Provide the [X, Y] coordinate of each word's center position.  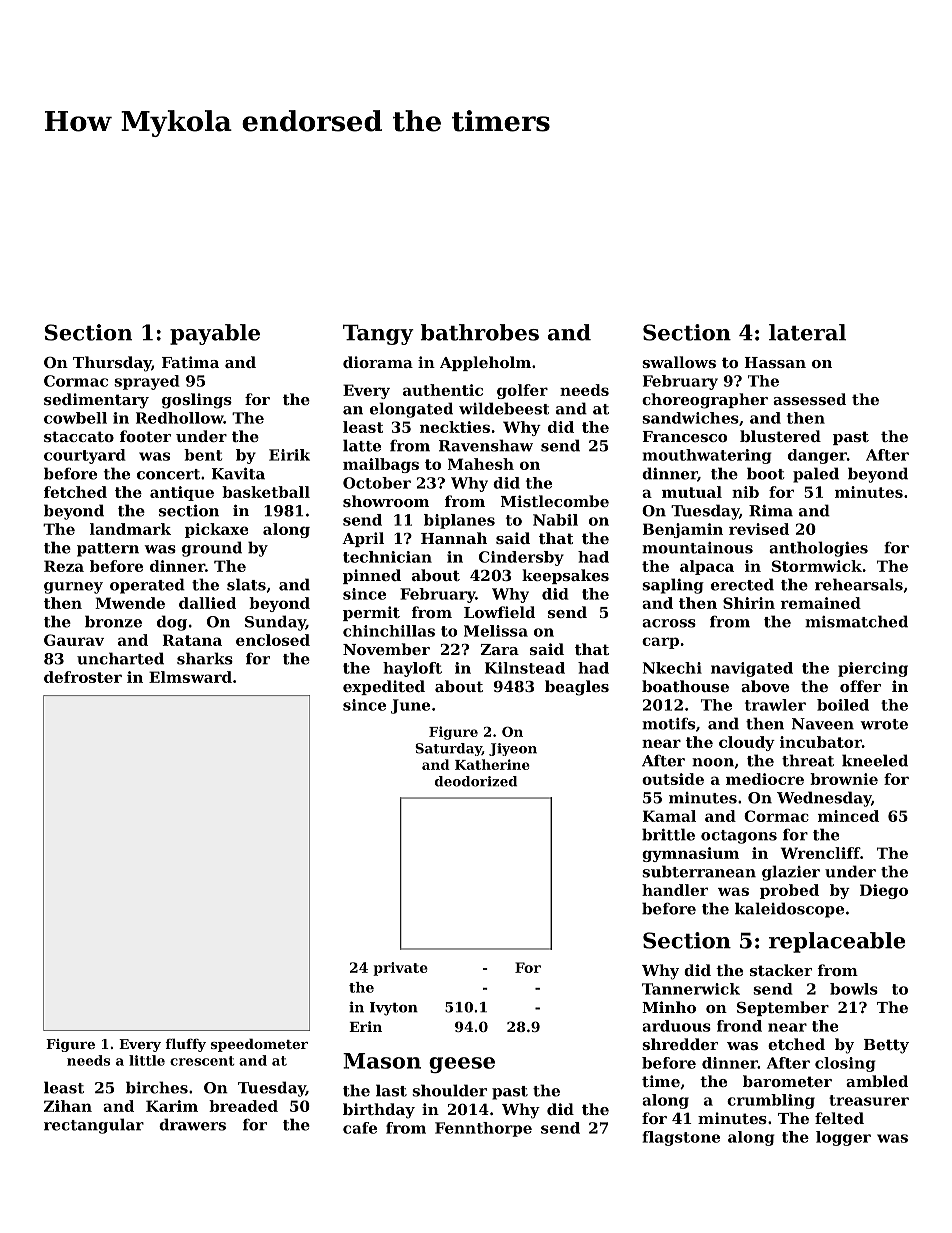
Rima [771, 511]
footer [145, 436]
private [400, 969]
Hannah [454, 538]
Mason [382, 1061]
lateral [807, 332]
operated [147, 586]
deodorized [476, 781]
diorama [378, 362]
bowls [854, 989]
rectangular [94, 1126]
